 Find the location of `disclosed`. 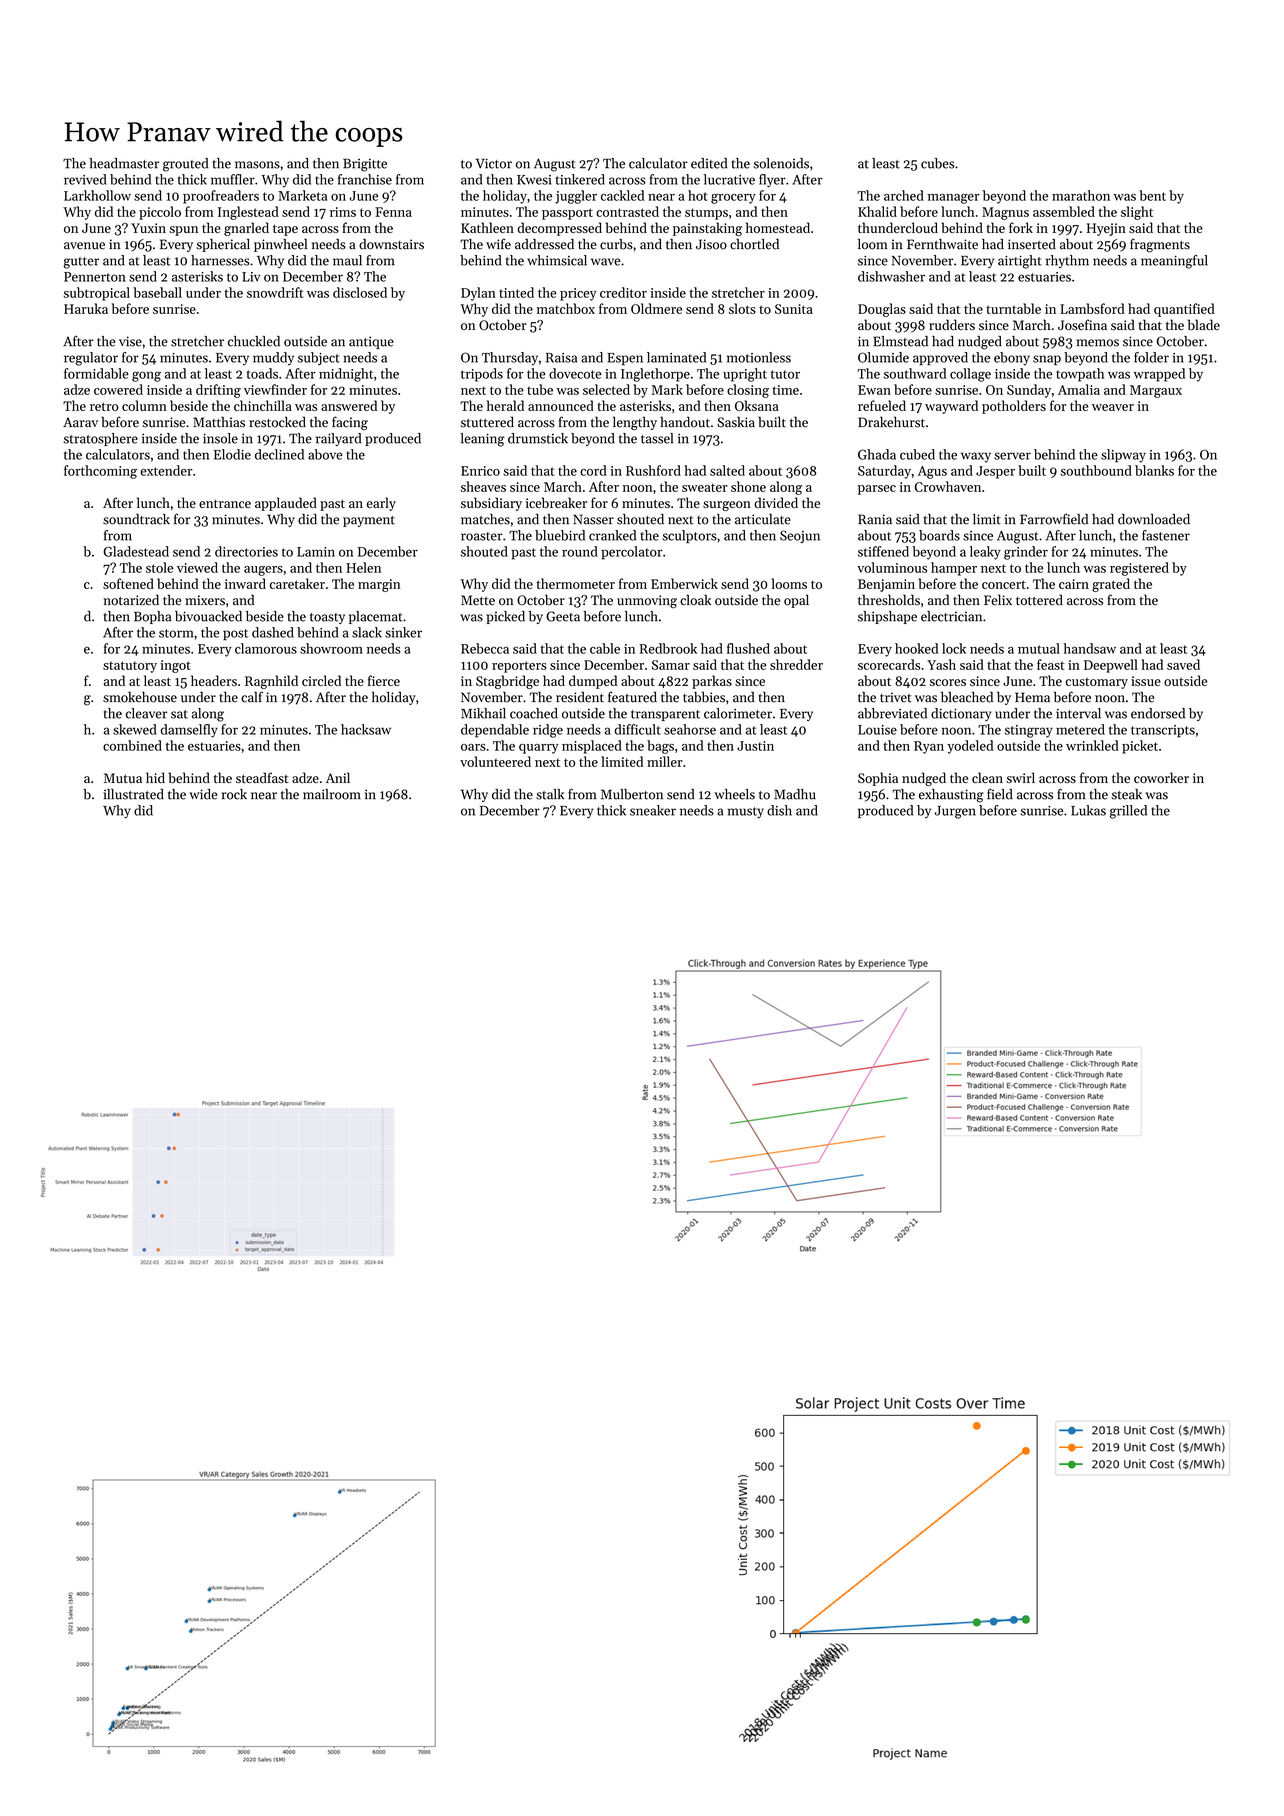

disclosed is located at coordinates (360, 292).
